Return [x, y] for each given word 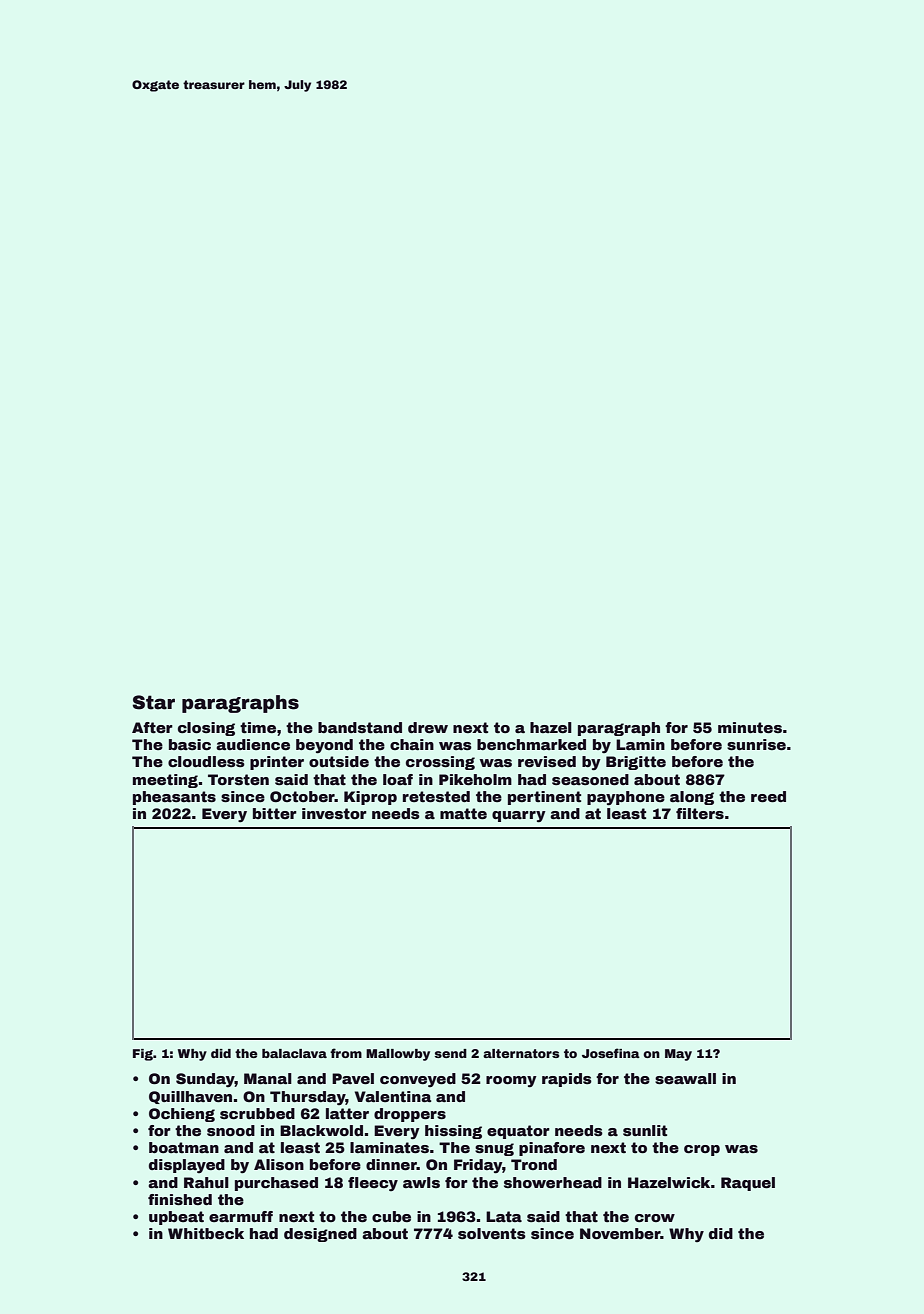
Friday [478, 1166]
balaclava [294, 1053]
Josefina [611, 1053]
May [678, 1055]
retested [436, 796]
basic [190, 744]
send [451, 1053]
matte [463, 813]
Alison [279, 1164]
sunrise [756, 744]
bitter [275, 813]
